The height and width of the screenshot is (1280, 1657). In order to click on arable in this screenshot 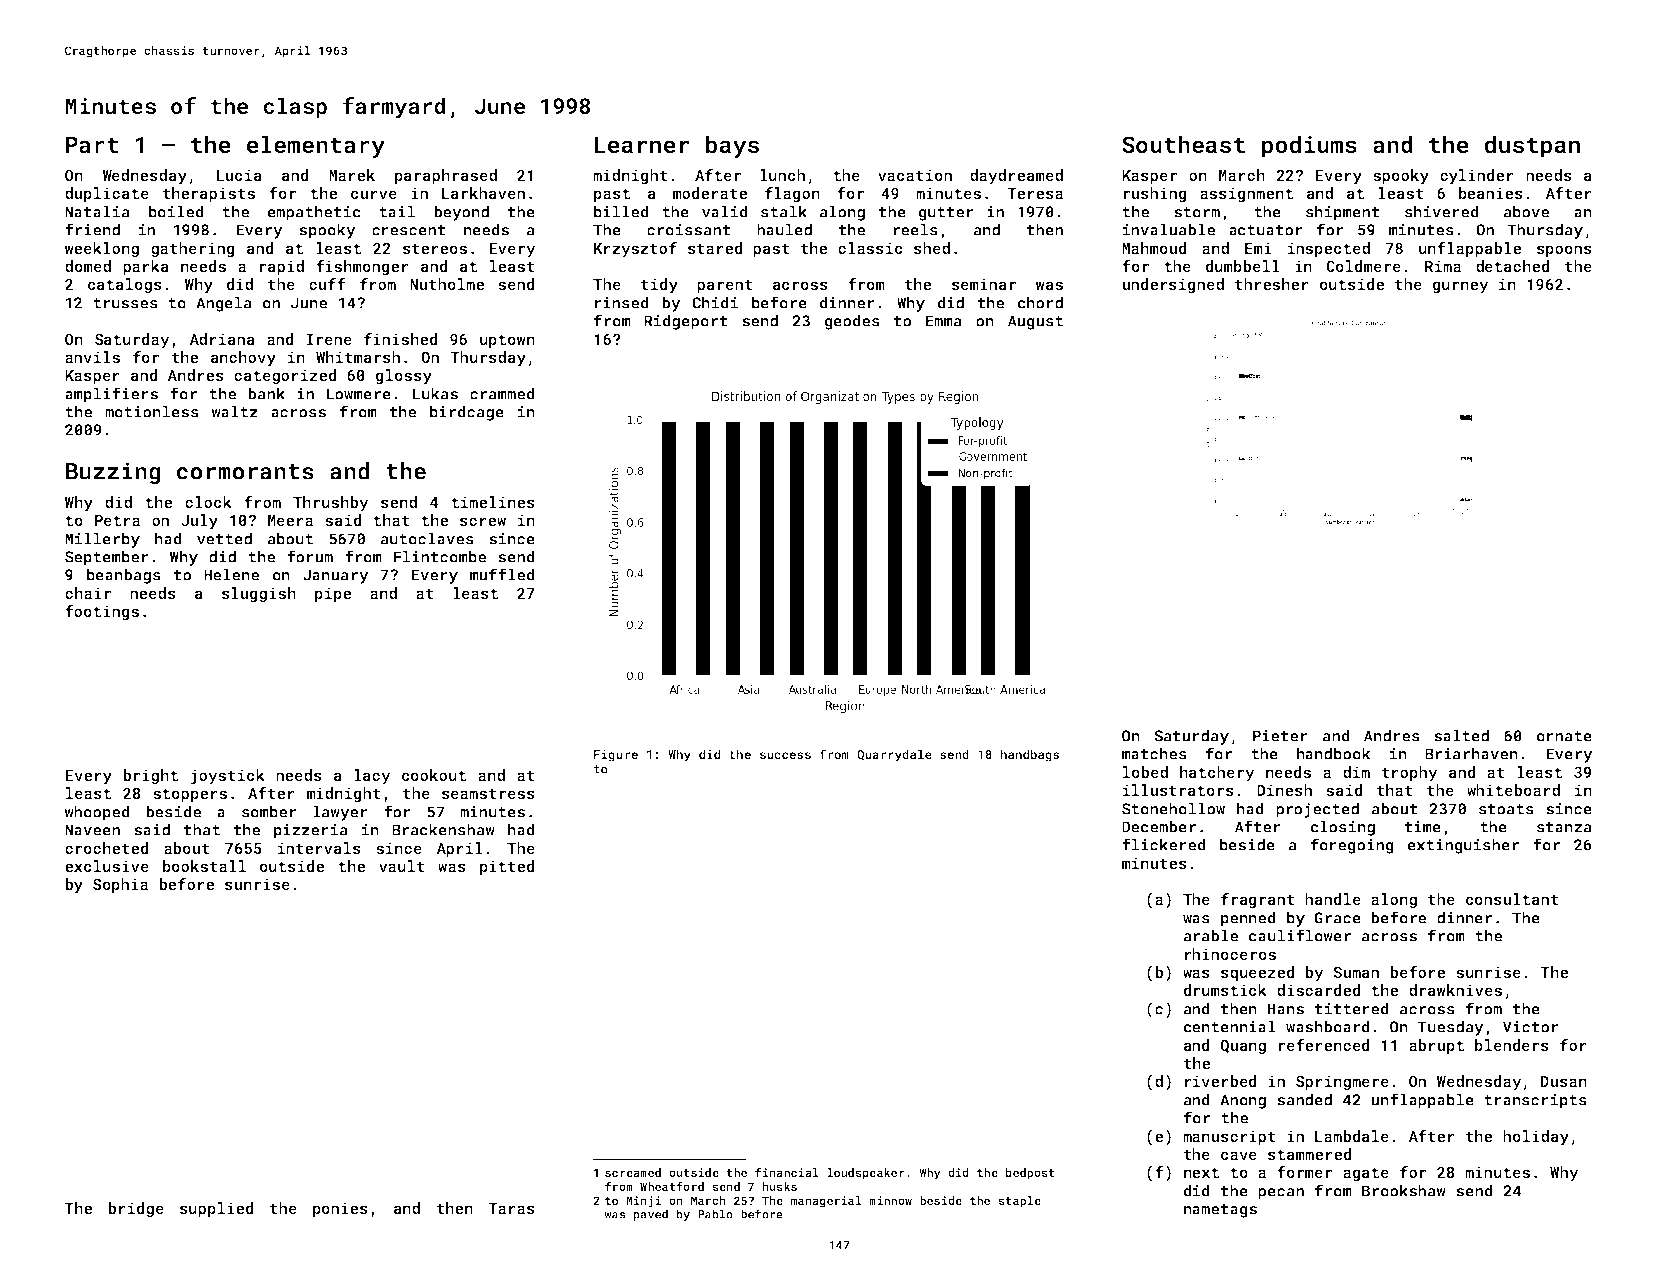, I will do `click(1211, 935)`.
